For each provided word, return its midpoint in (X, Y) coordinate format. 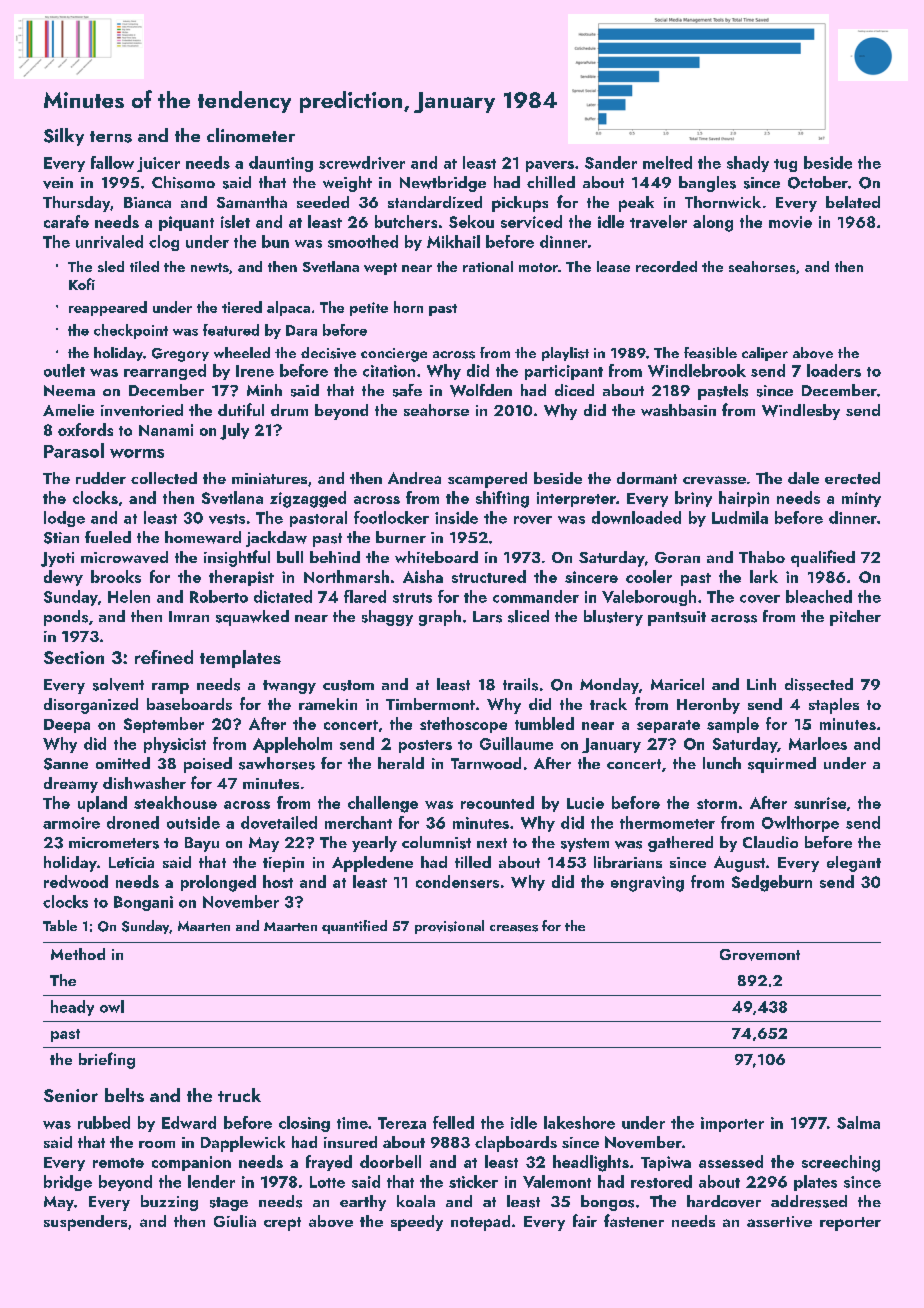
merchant (358, 822)
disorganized (91, 706)
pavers (550, 166)
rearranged (165, 372)
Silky (64, 137)
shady (748, 164)
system (585, 845)
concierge (394, 355)
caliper (765, 354)
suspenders (85, 1223)
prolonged (218, 883)
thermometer (667, 822)
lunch (722, 763)
